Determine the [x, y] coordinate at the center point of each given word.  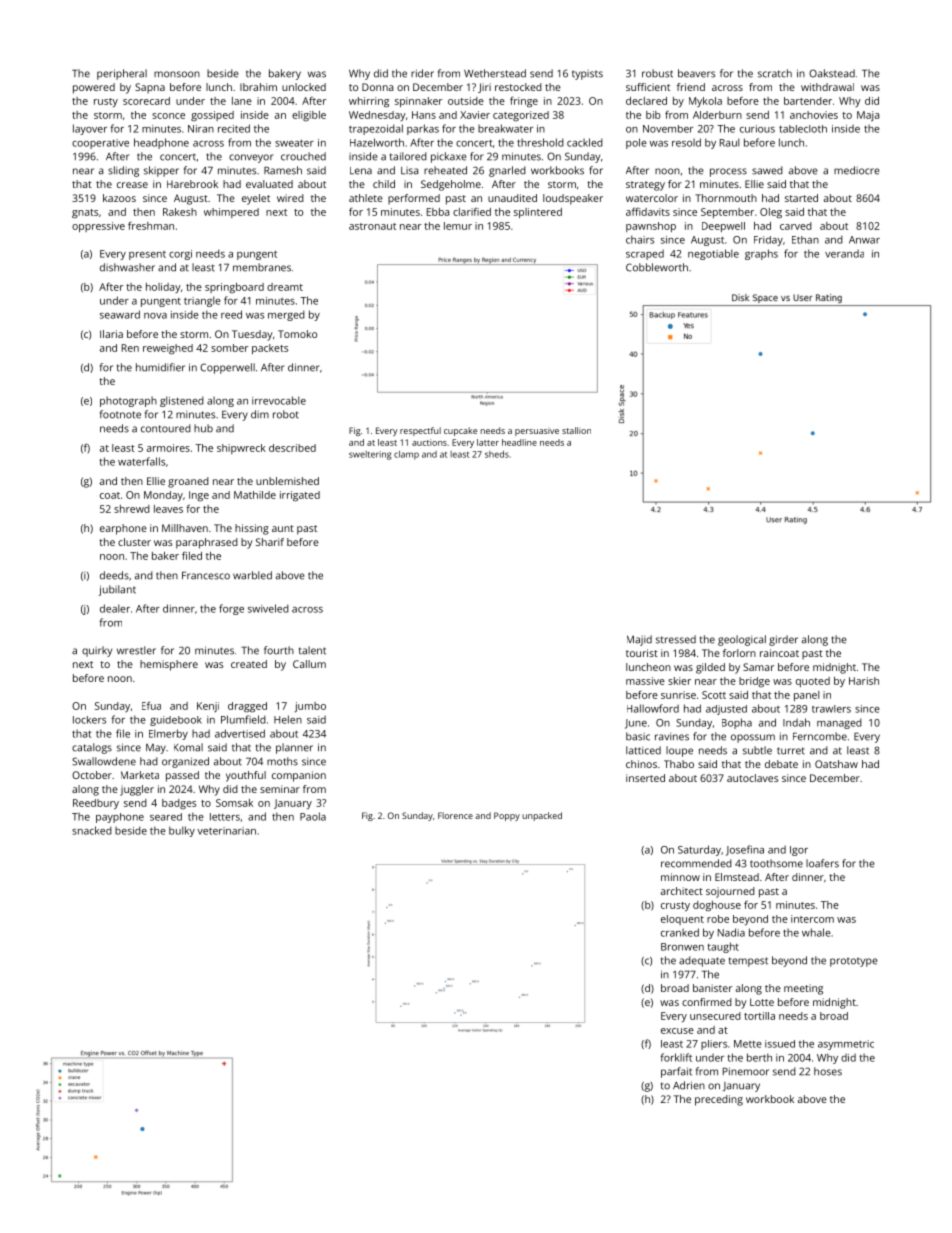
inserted [645, 778]
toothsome [776, 863]
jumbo [310, 707]
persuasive [537, 431]
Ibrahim [258, 87]
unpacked [542, 816]
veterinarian [226, 831]
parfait [676, 1072]
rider [422, 73]
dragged [247, 707]
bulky [182, 831]
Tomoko [297, 334]
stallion [576, 430]
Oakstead [832, 73]
